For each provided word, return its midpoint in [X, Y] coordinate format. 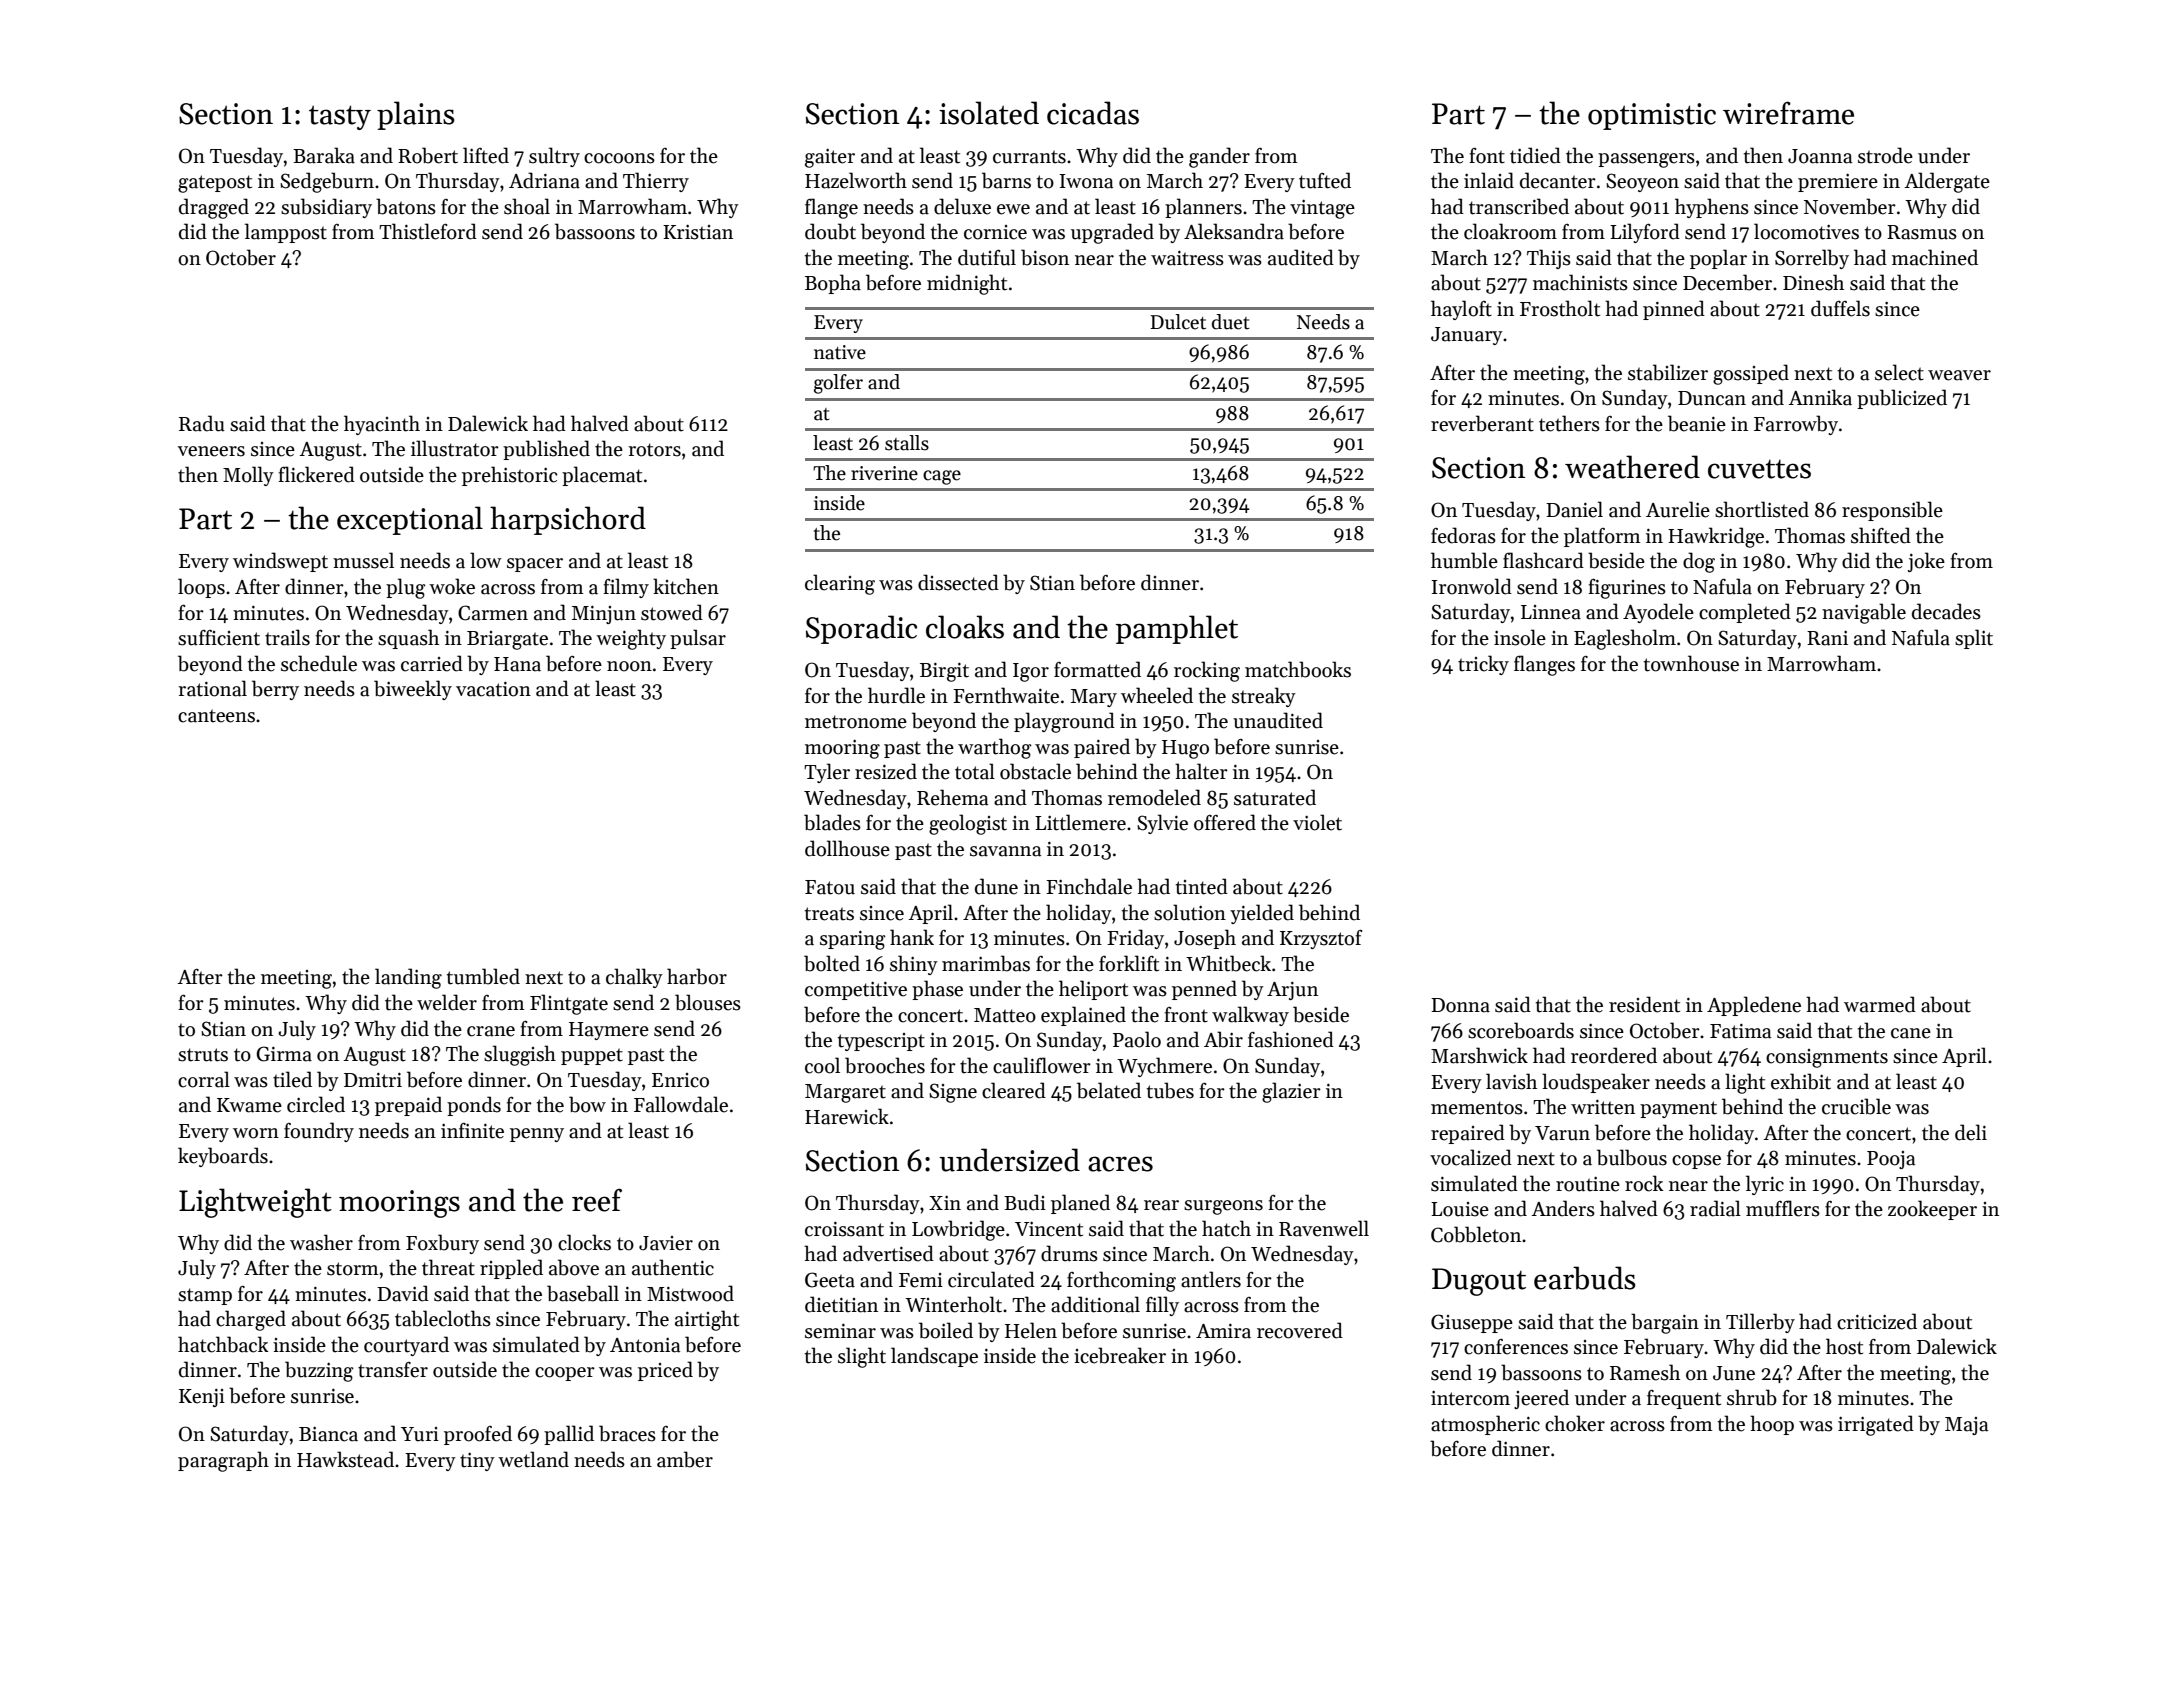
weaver [1959, 375]
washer [321, 1242]
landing [408, 978]
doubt [830, 231]
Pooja [1891, 1160]
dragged [214, 208]
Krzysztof [1321, 939]
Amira [1223, 1331]
